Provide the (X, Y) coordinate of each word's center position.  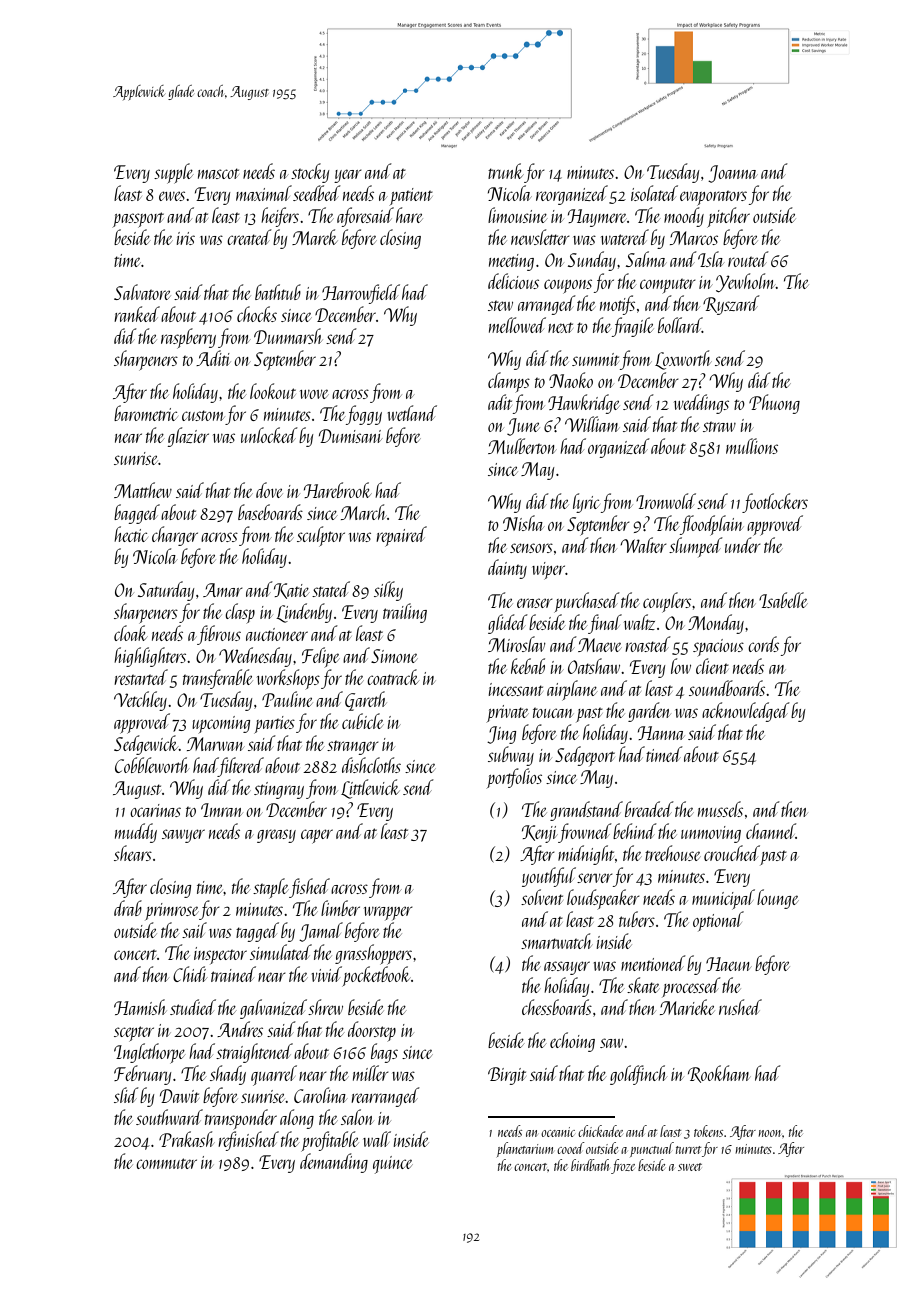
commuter (166, 1163)
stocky (310, 173)
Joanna (733, 174)
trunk (506, 171)
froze (623, 1166)
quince (393, 1165)
